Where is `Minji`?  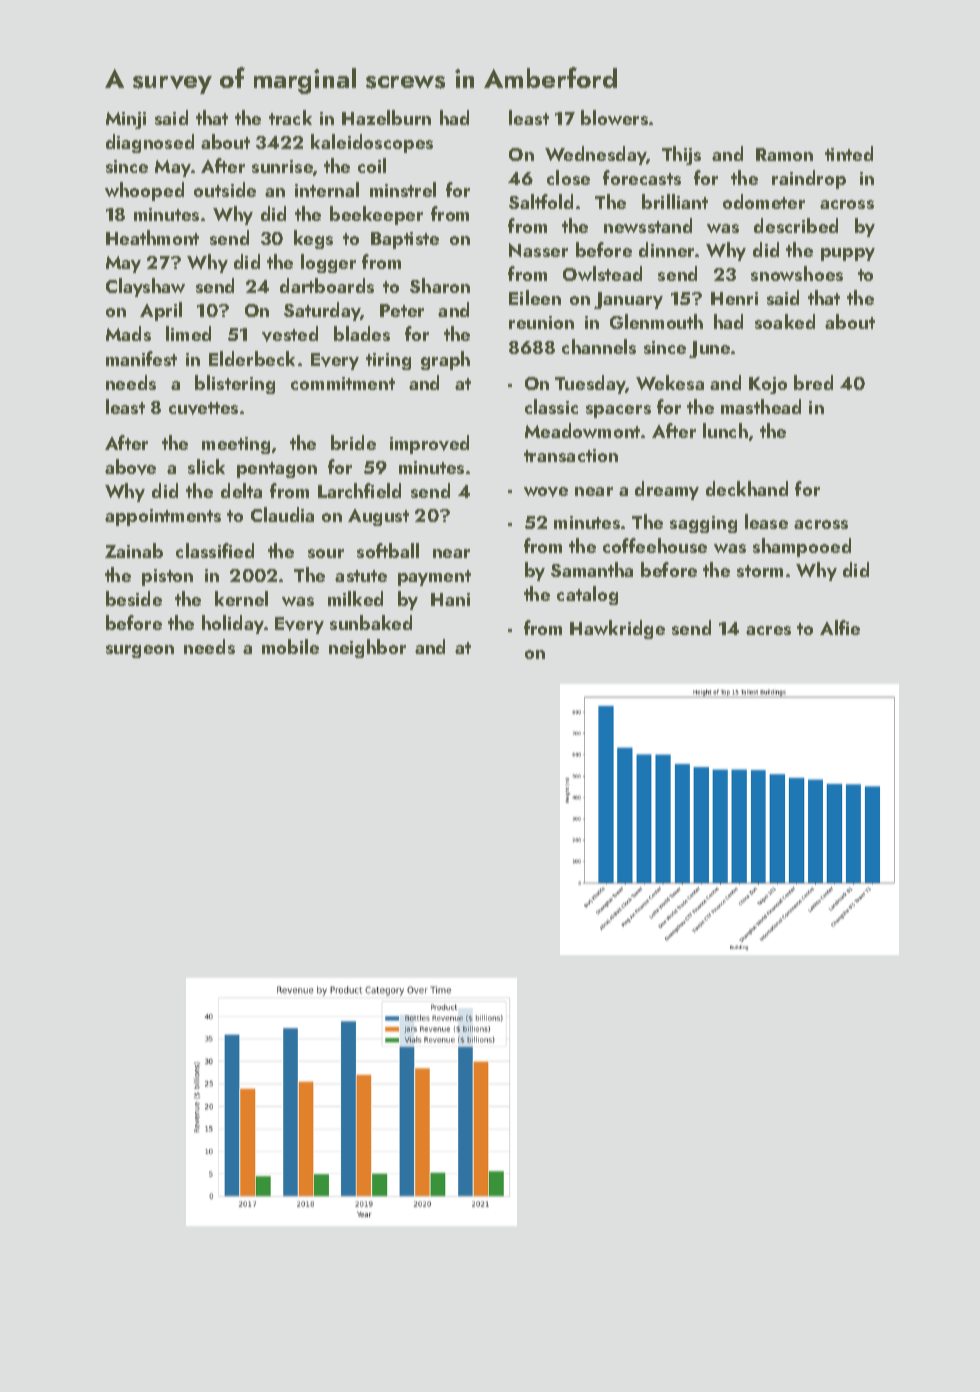
Minji is located at coordinates (126, 120).
